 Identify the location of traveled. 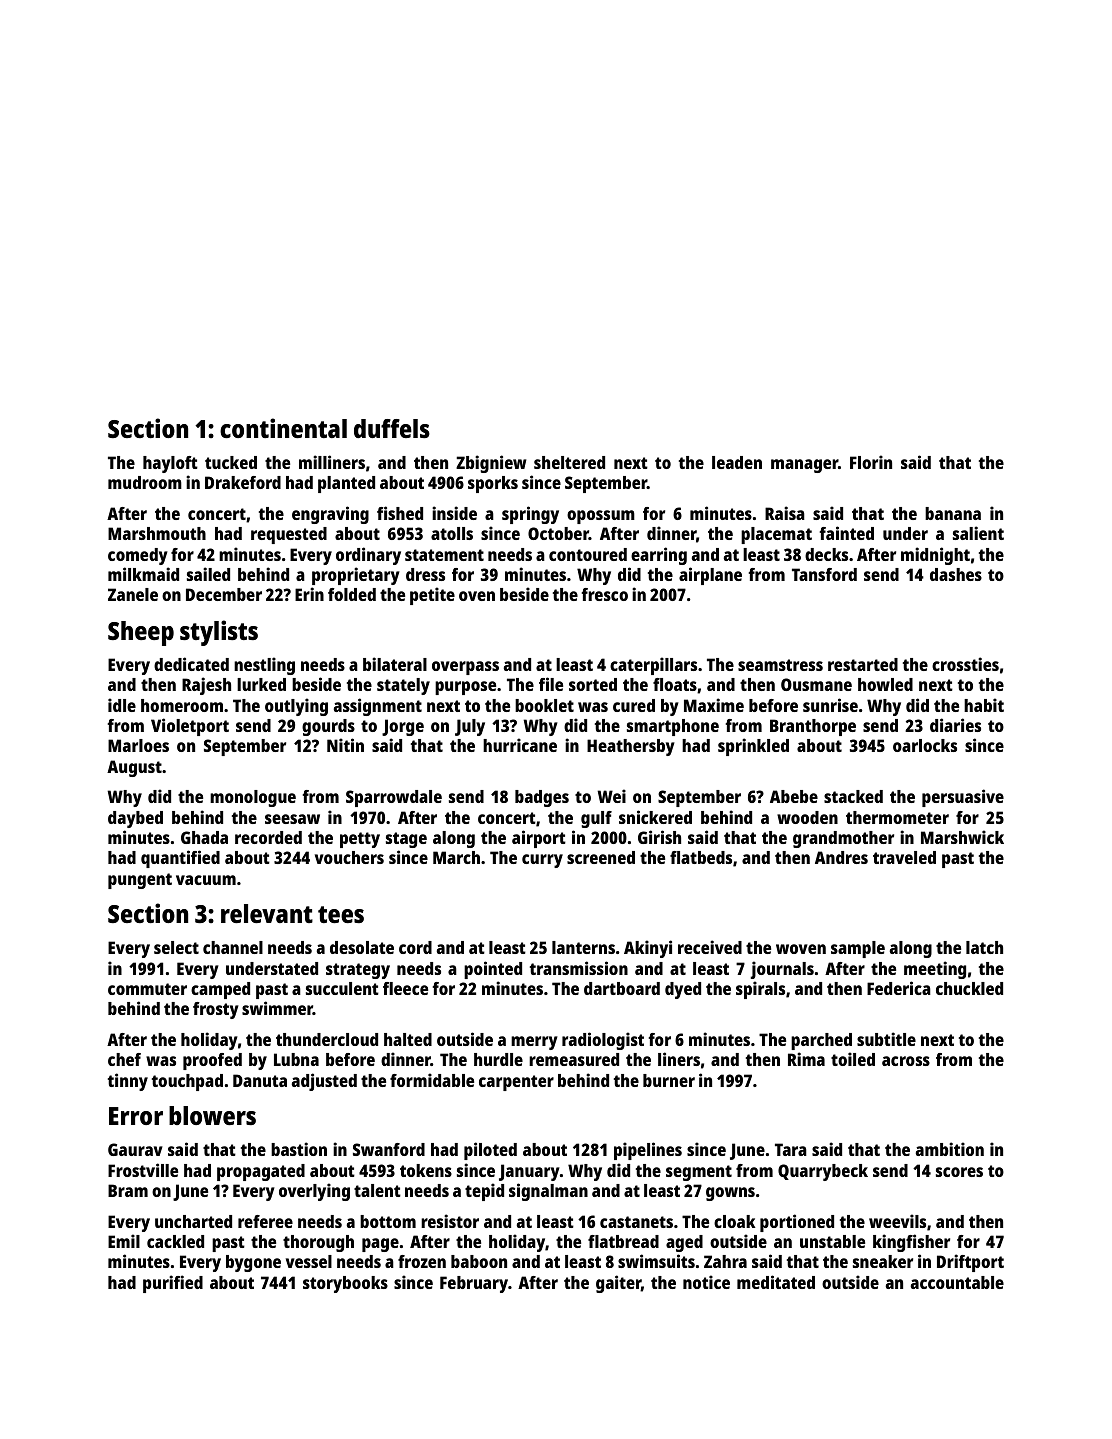
(904, 857).
